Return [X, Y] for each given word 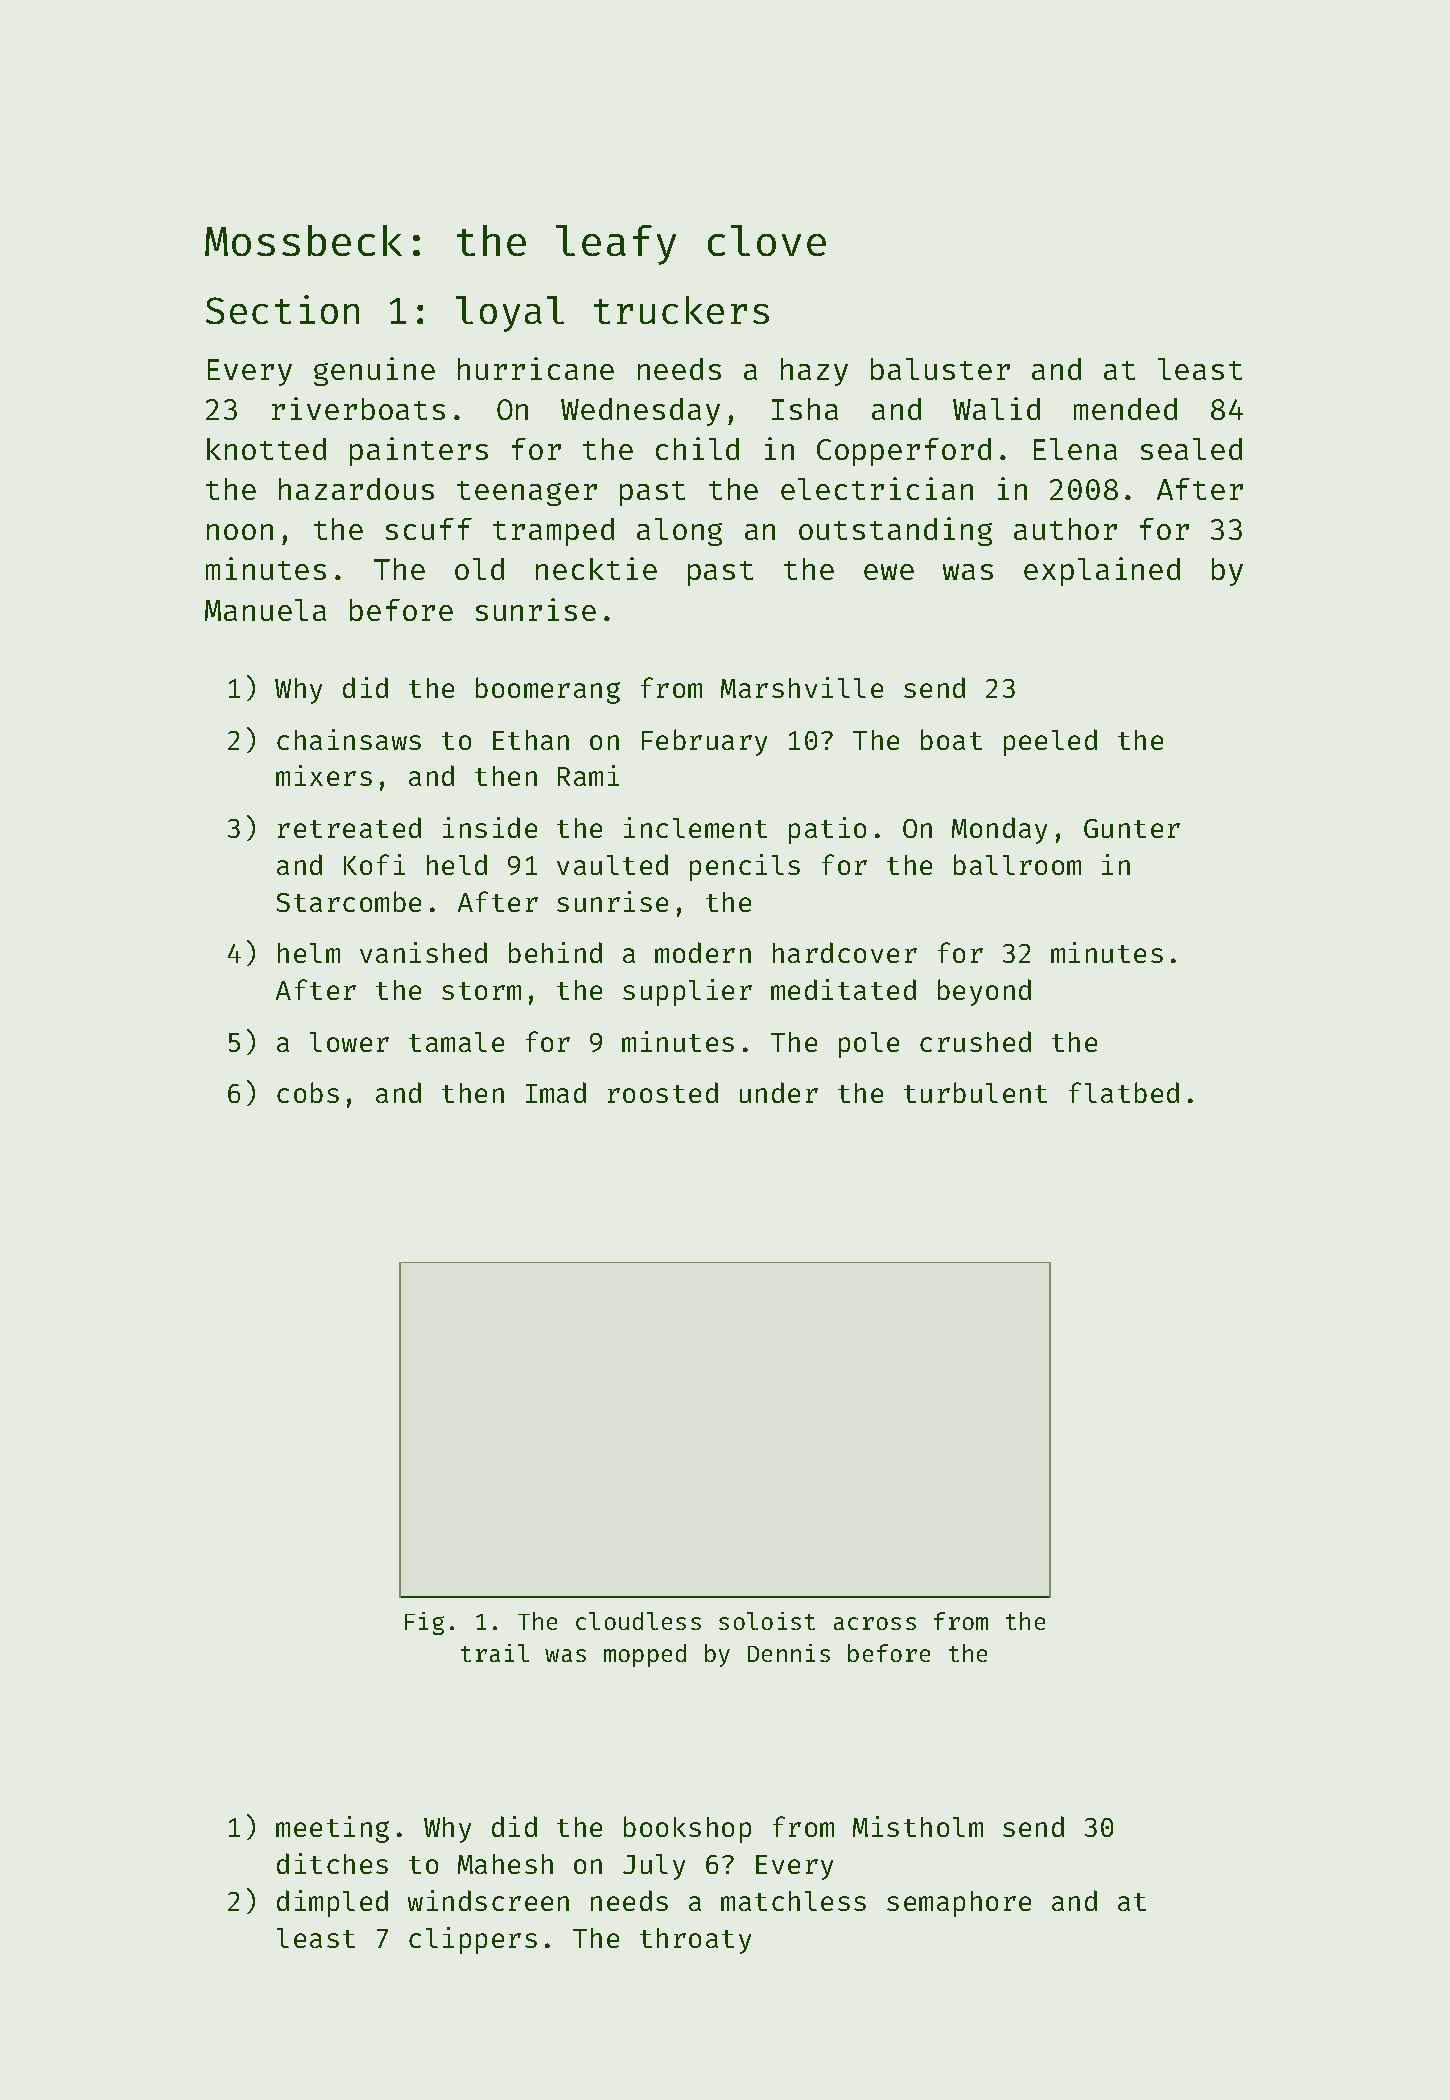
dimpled [332, 1903]
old [479, 569]
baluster [940, 369]
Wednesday [640, 412]
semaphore [959, 1904]
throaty [695, 1941]
